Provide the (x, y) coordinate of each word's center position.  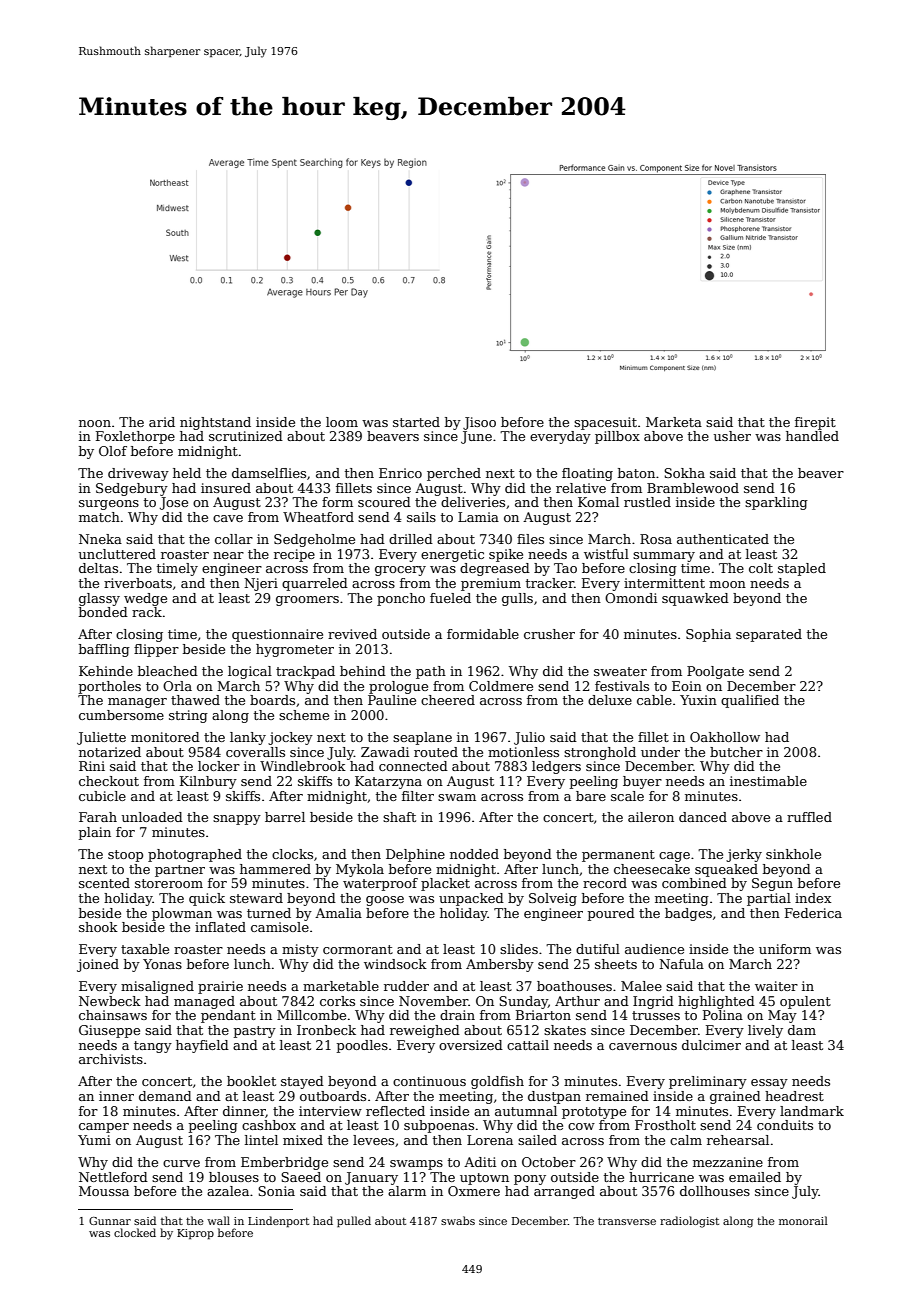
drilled (411, 539)
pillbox (617, 437)
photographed (195, 855)
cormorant (358, 949)
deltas (98, 568)
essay (769, 1084)
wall (218, 1220)
